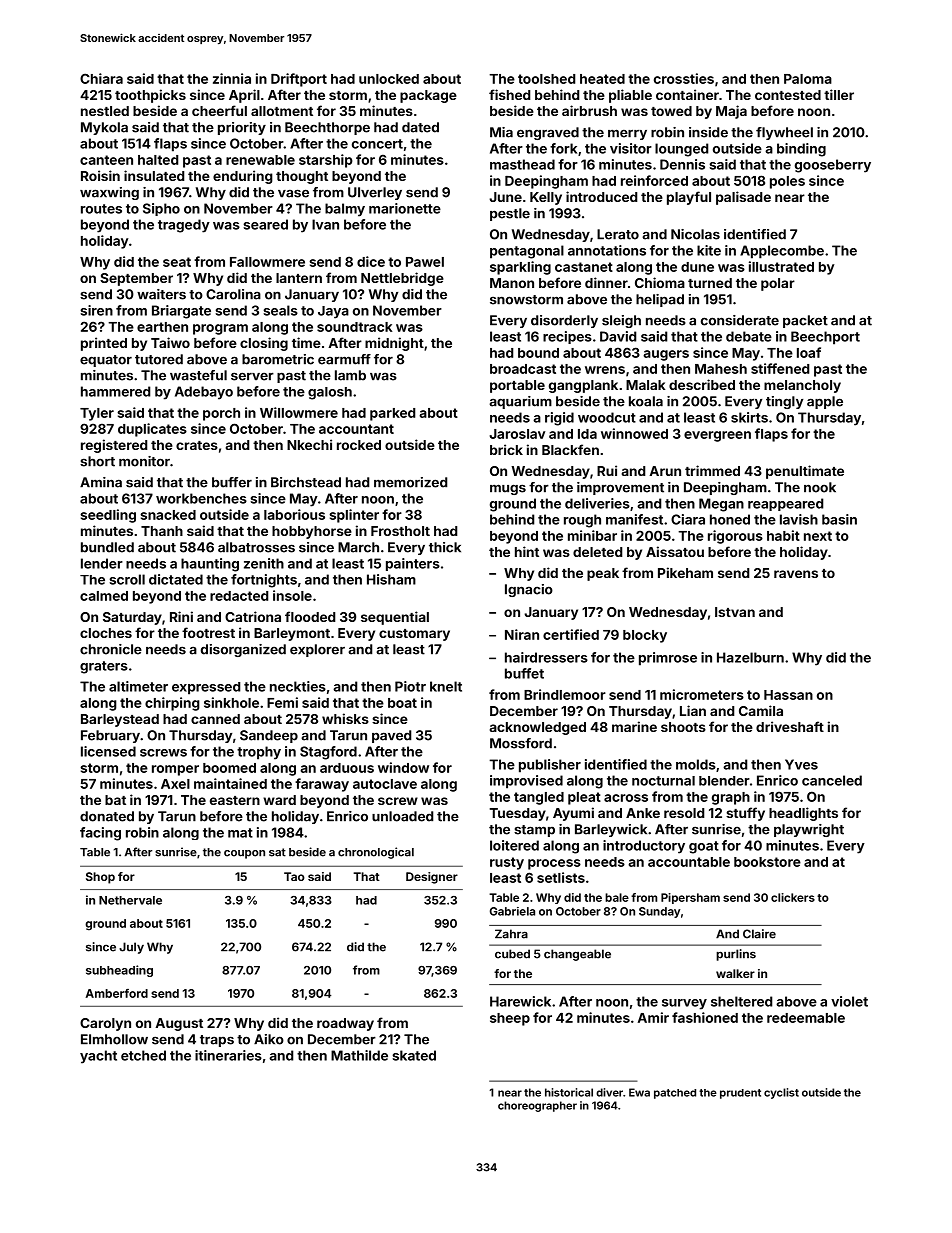  What do you see at coordinates (675, 551) in the screenshot?
I see `Aissatou` at bounding box center [675, 551].
